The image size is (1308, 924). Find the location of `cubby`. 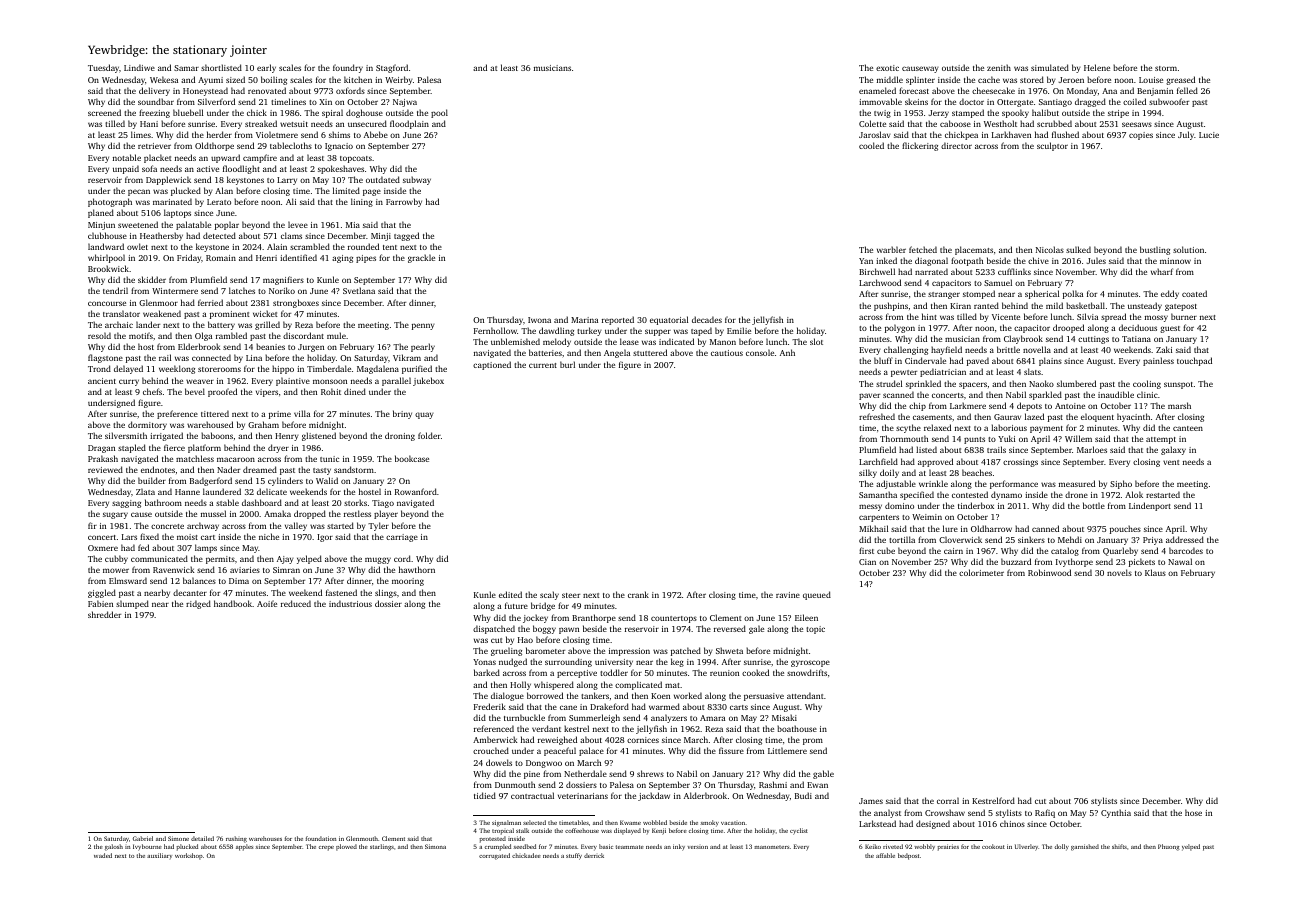

cubby is located at coordinates (116, 559).
